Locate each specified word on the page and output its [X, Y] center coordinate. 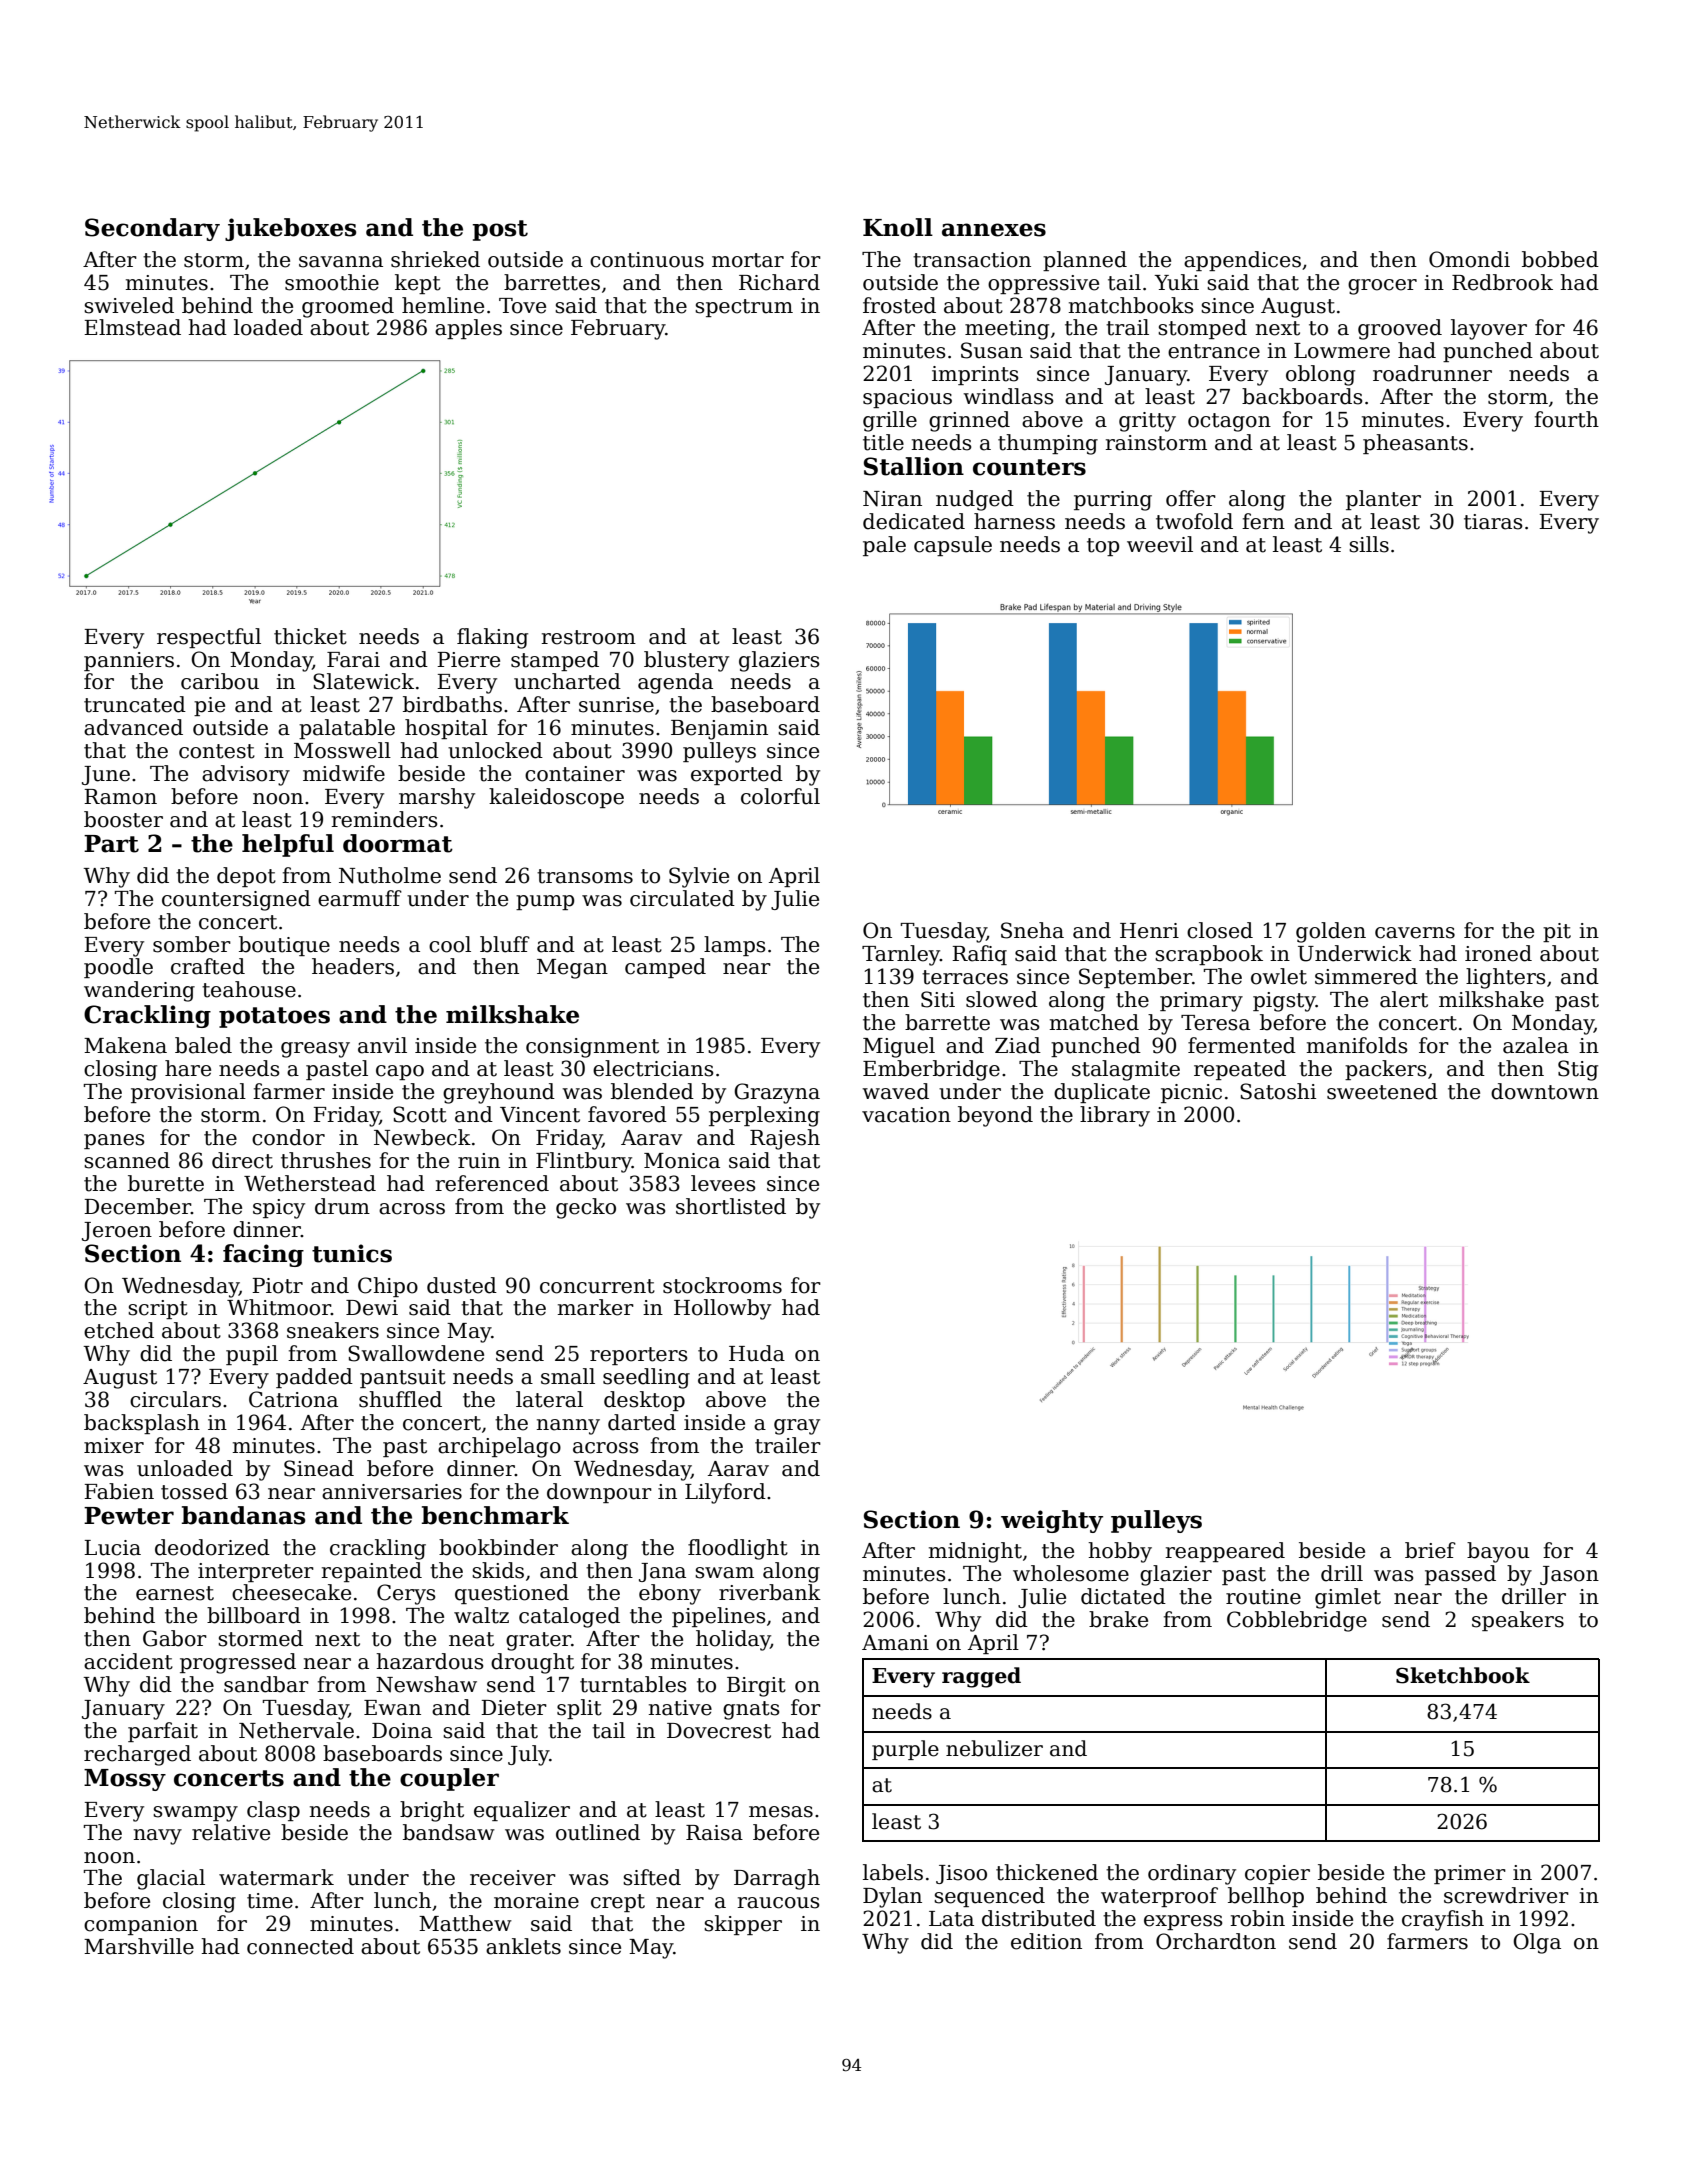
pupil [252, 1355]
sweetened [1382, 1091]
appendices [1242, 261]
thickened [1047, 1872]
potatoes [274, 1017]
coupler [449, 1779]
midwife [344, 773]
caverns [1415, 933]
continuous [647, 260]
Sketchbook [1463, 1675]
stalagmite [1126, 1070]
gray [797, 1427]
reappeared [1225, 1552]
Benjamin [719, 730]
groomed [348, 307]
